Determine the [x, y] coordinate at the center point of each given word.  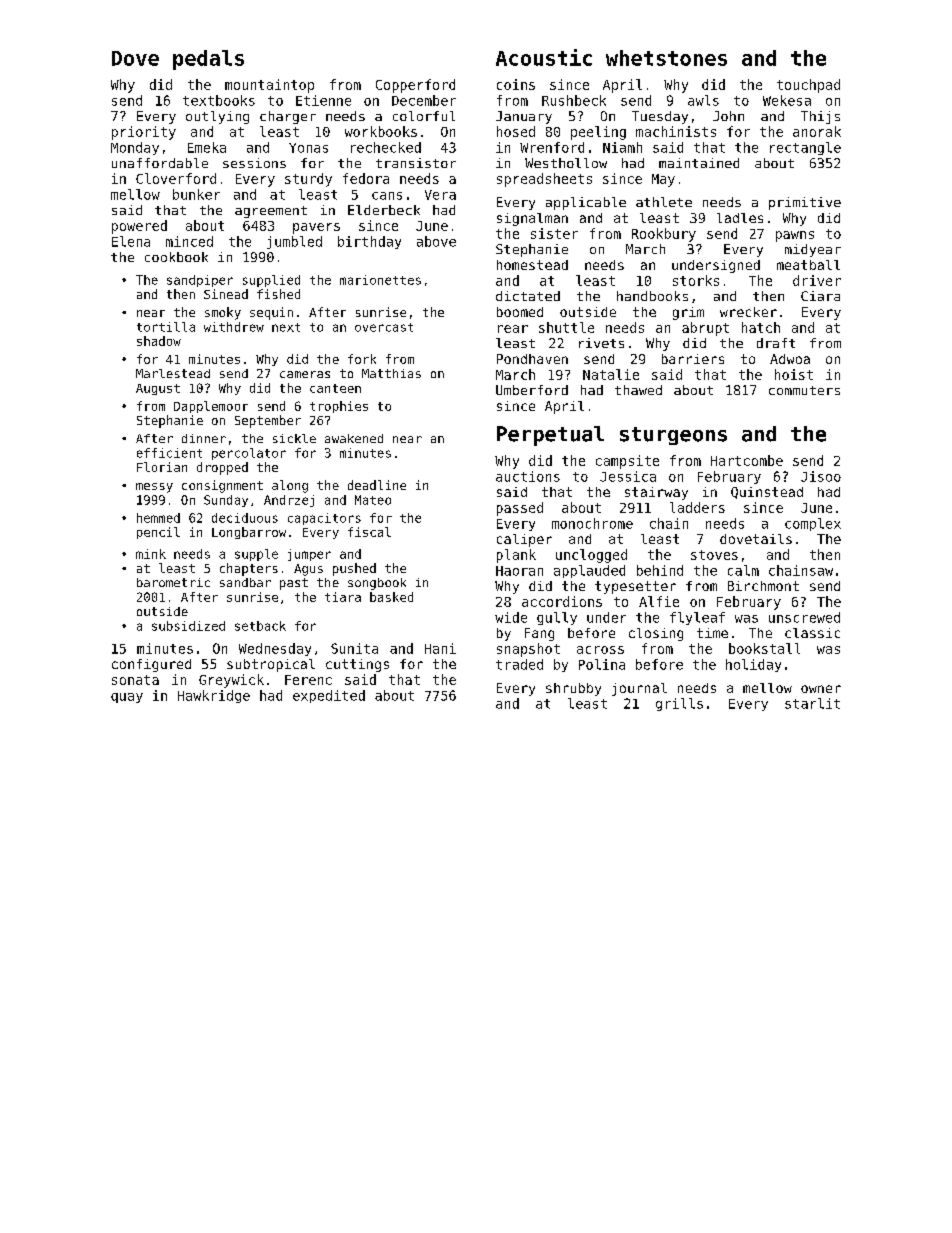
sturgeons [673, 436]
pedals [208, 60]
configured [151, 665]
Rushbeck [574, 100]
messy [154, 488]
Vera [440, 195]
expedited [329, 696]
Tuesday [660, 117]
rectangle [805, 148]
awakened [354, 438]
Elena [131, 241]
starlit [812, 703]
